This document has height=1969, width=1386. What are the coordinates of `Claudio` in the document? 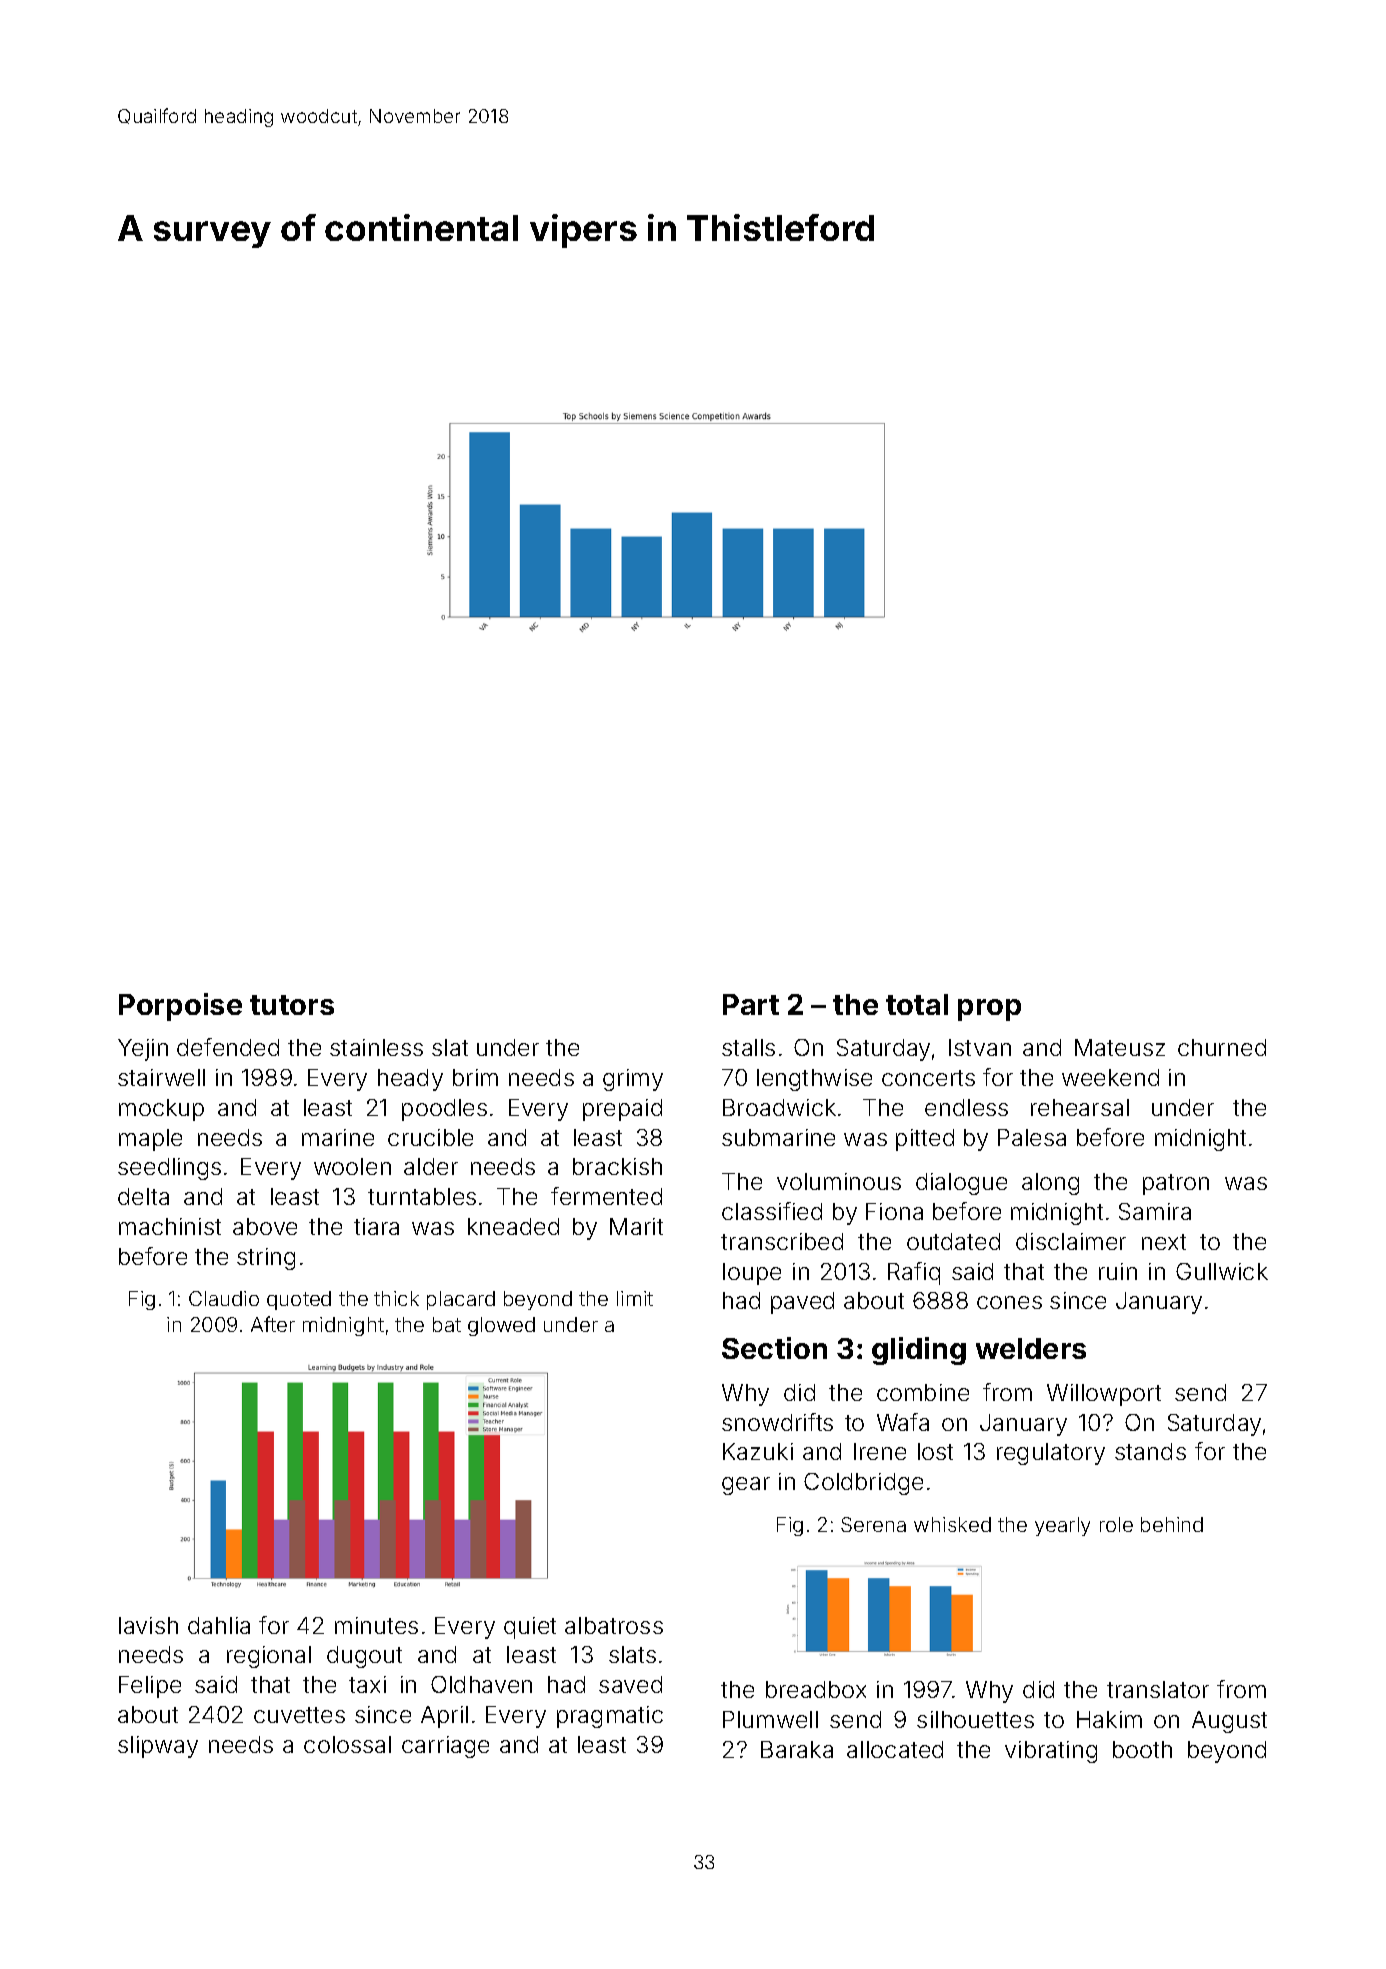 It's located at (224, 1298).
